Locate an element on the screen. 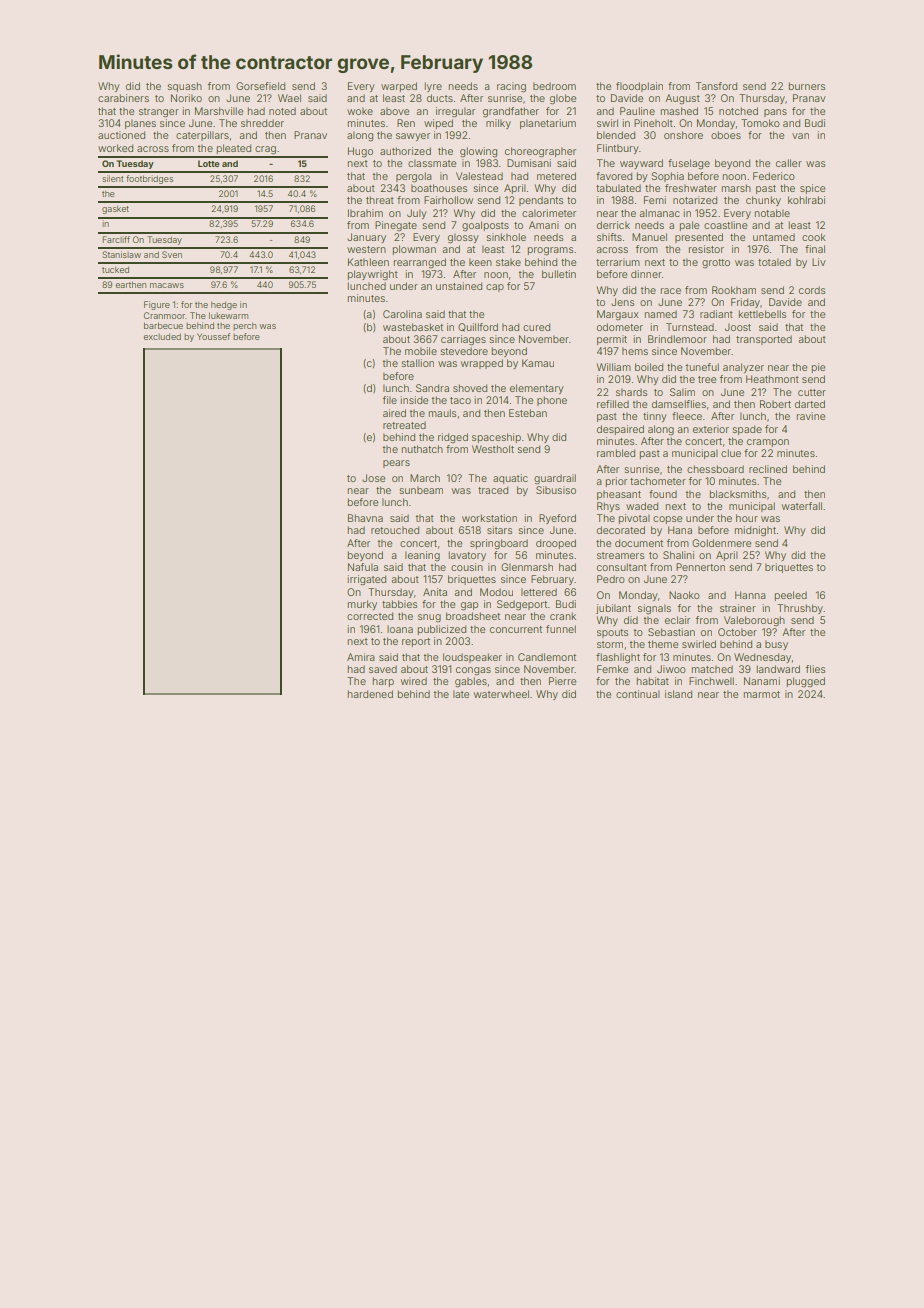 The height and width of the screenshot is (1308, 924). Jose is located at coordinates (373, 478).
